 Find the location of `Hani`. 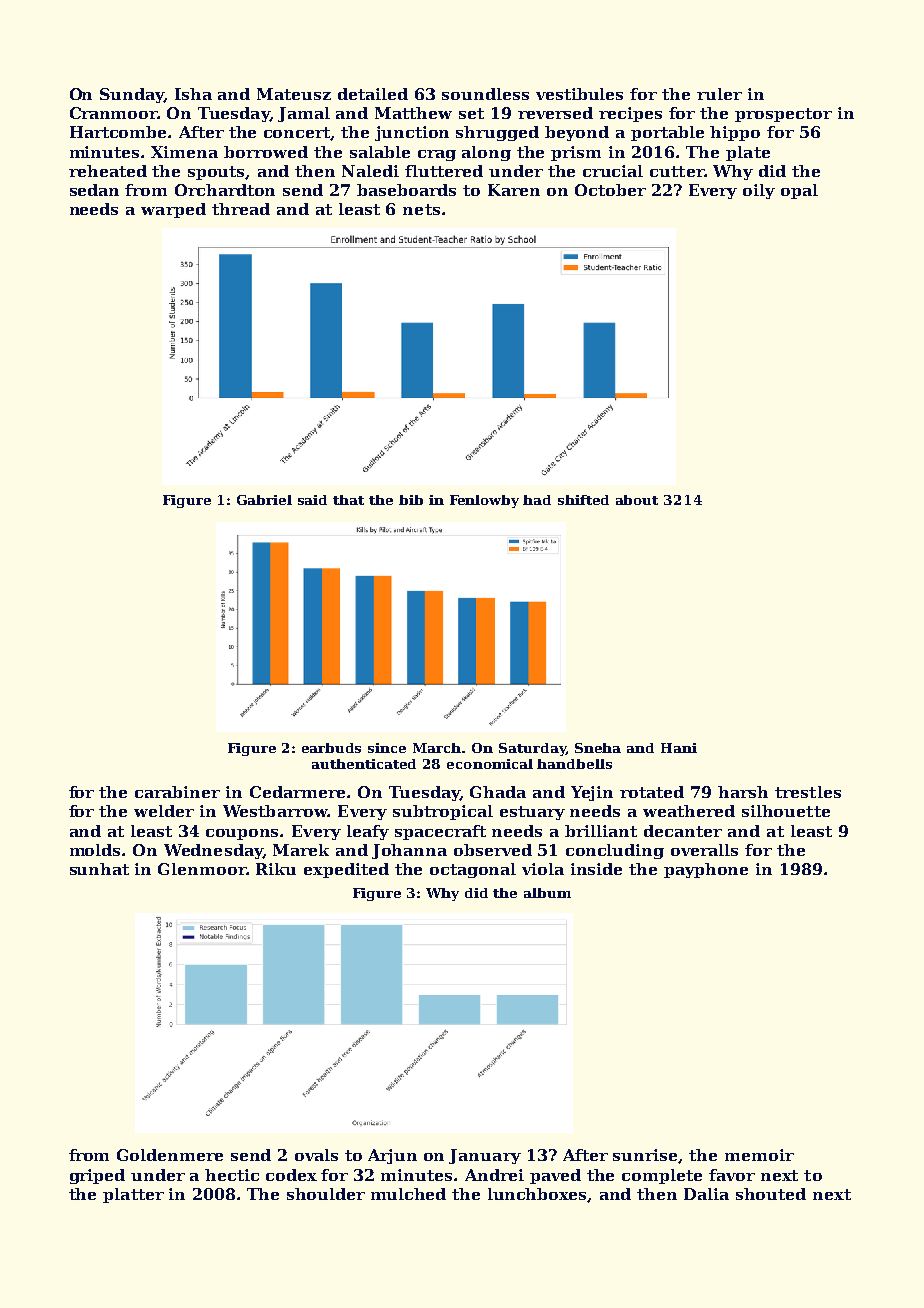

Hani is located at coordinates (679, 748).
